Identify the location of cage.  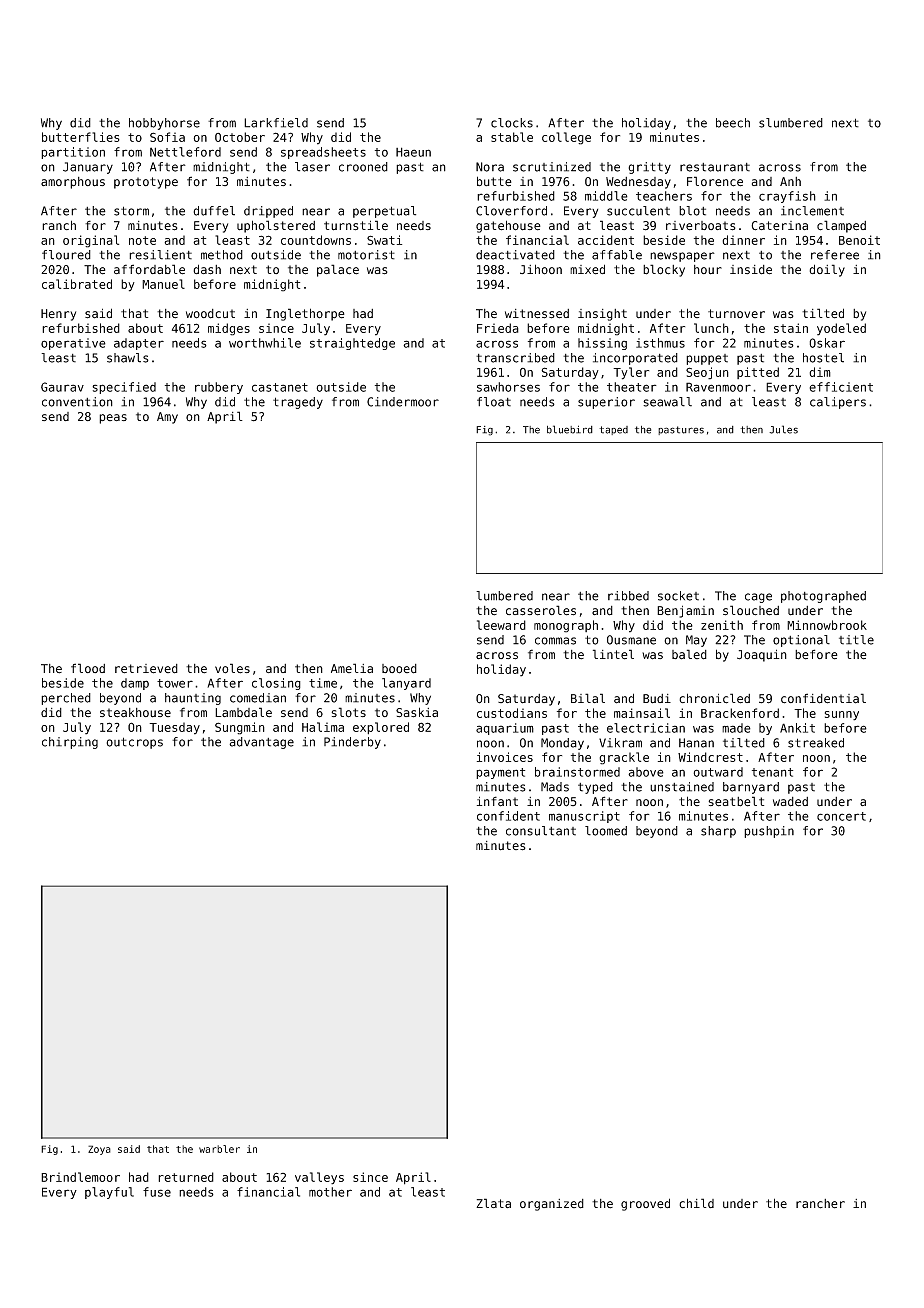
(758, 598).
